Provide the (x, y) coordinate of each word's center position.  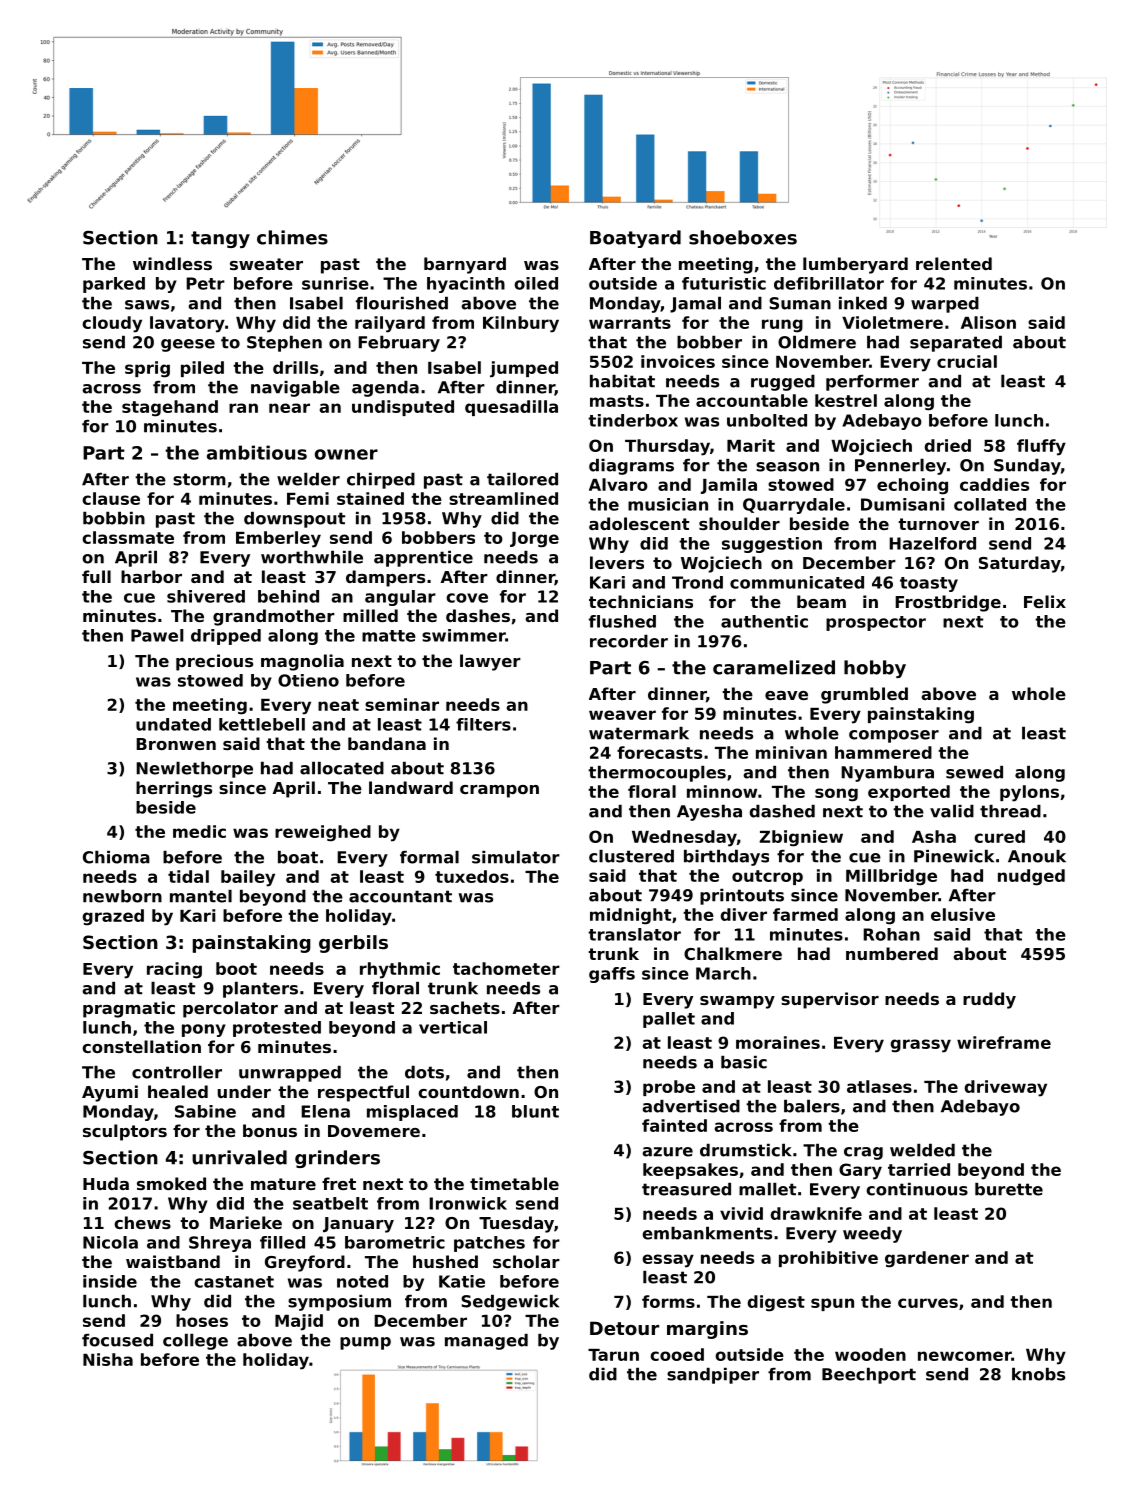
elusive (963, 914)
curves (928, 1303)
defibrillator (829, 283)
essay (668, 1261)
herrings (174, 789)
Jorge (534, 540)
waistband (173, 1261)
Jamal (695, 305)
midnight (630, 916)
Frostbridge (948, 603)
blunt (535, 1111)
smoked (171, 1183)
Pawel (157, 635)
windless (172, 263)
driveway (1006, 1088)
